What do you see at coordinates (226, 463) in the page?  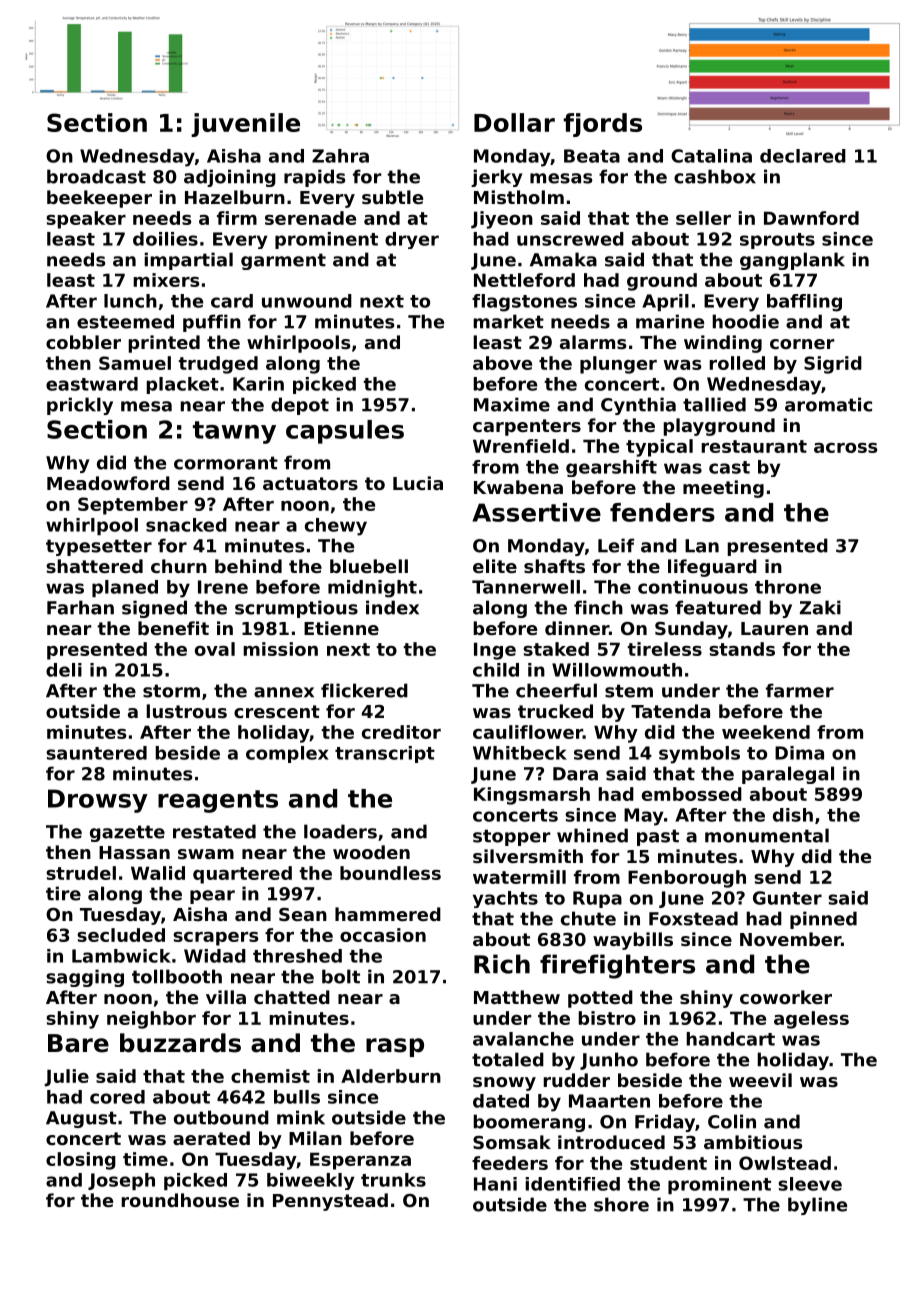 I see `cormorant` at bounding box center [226, 463].
